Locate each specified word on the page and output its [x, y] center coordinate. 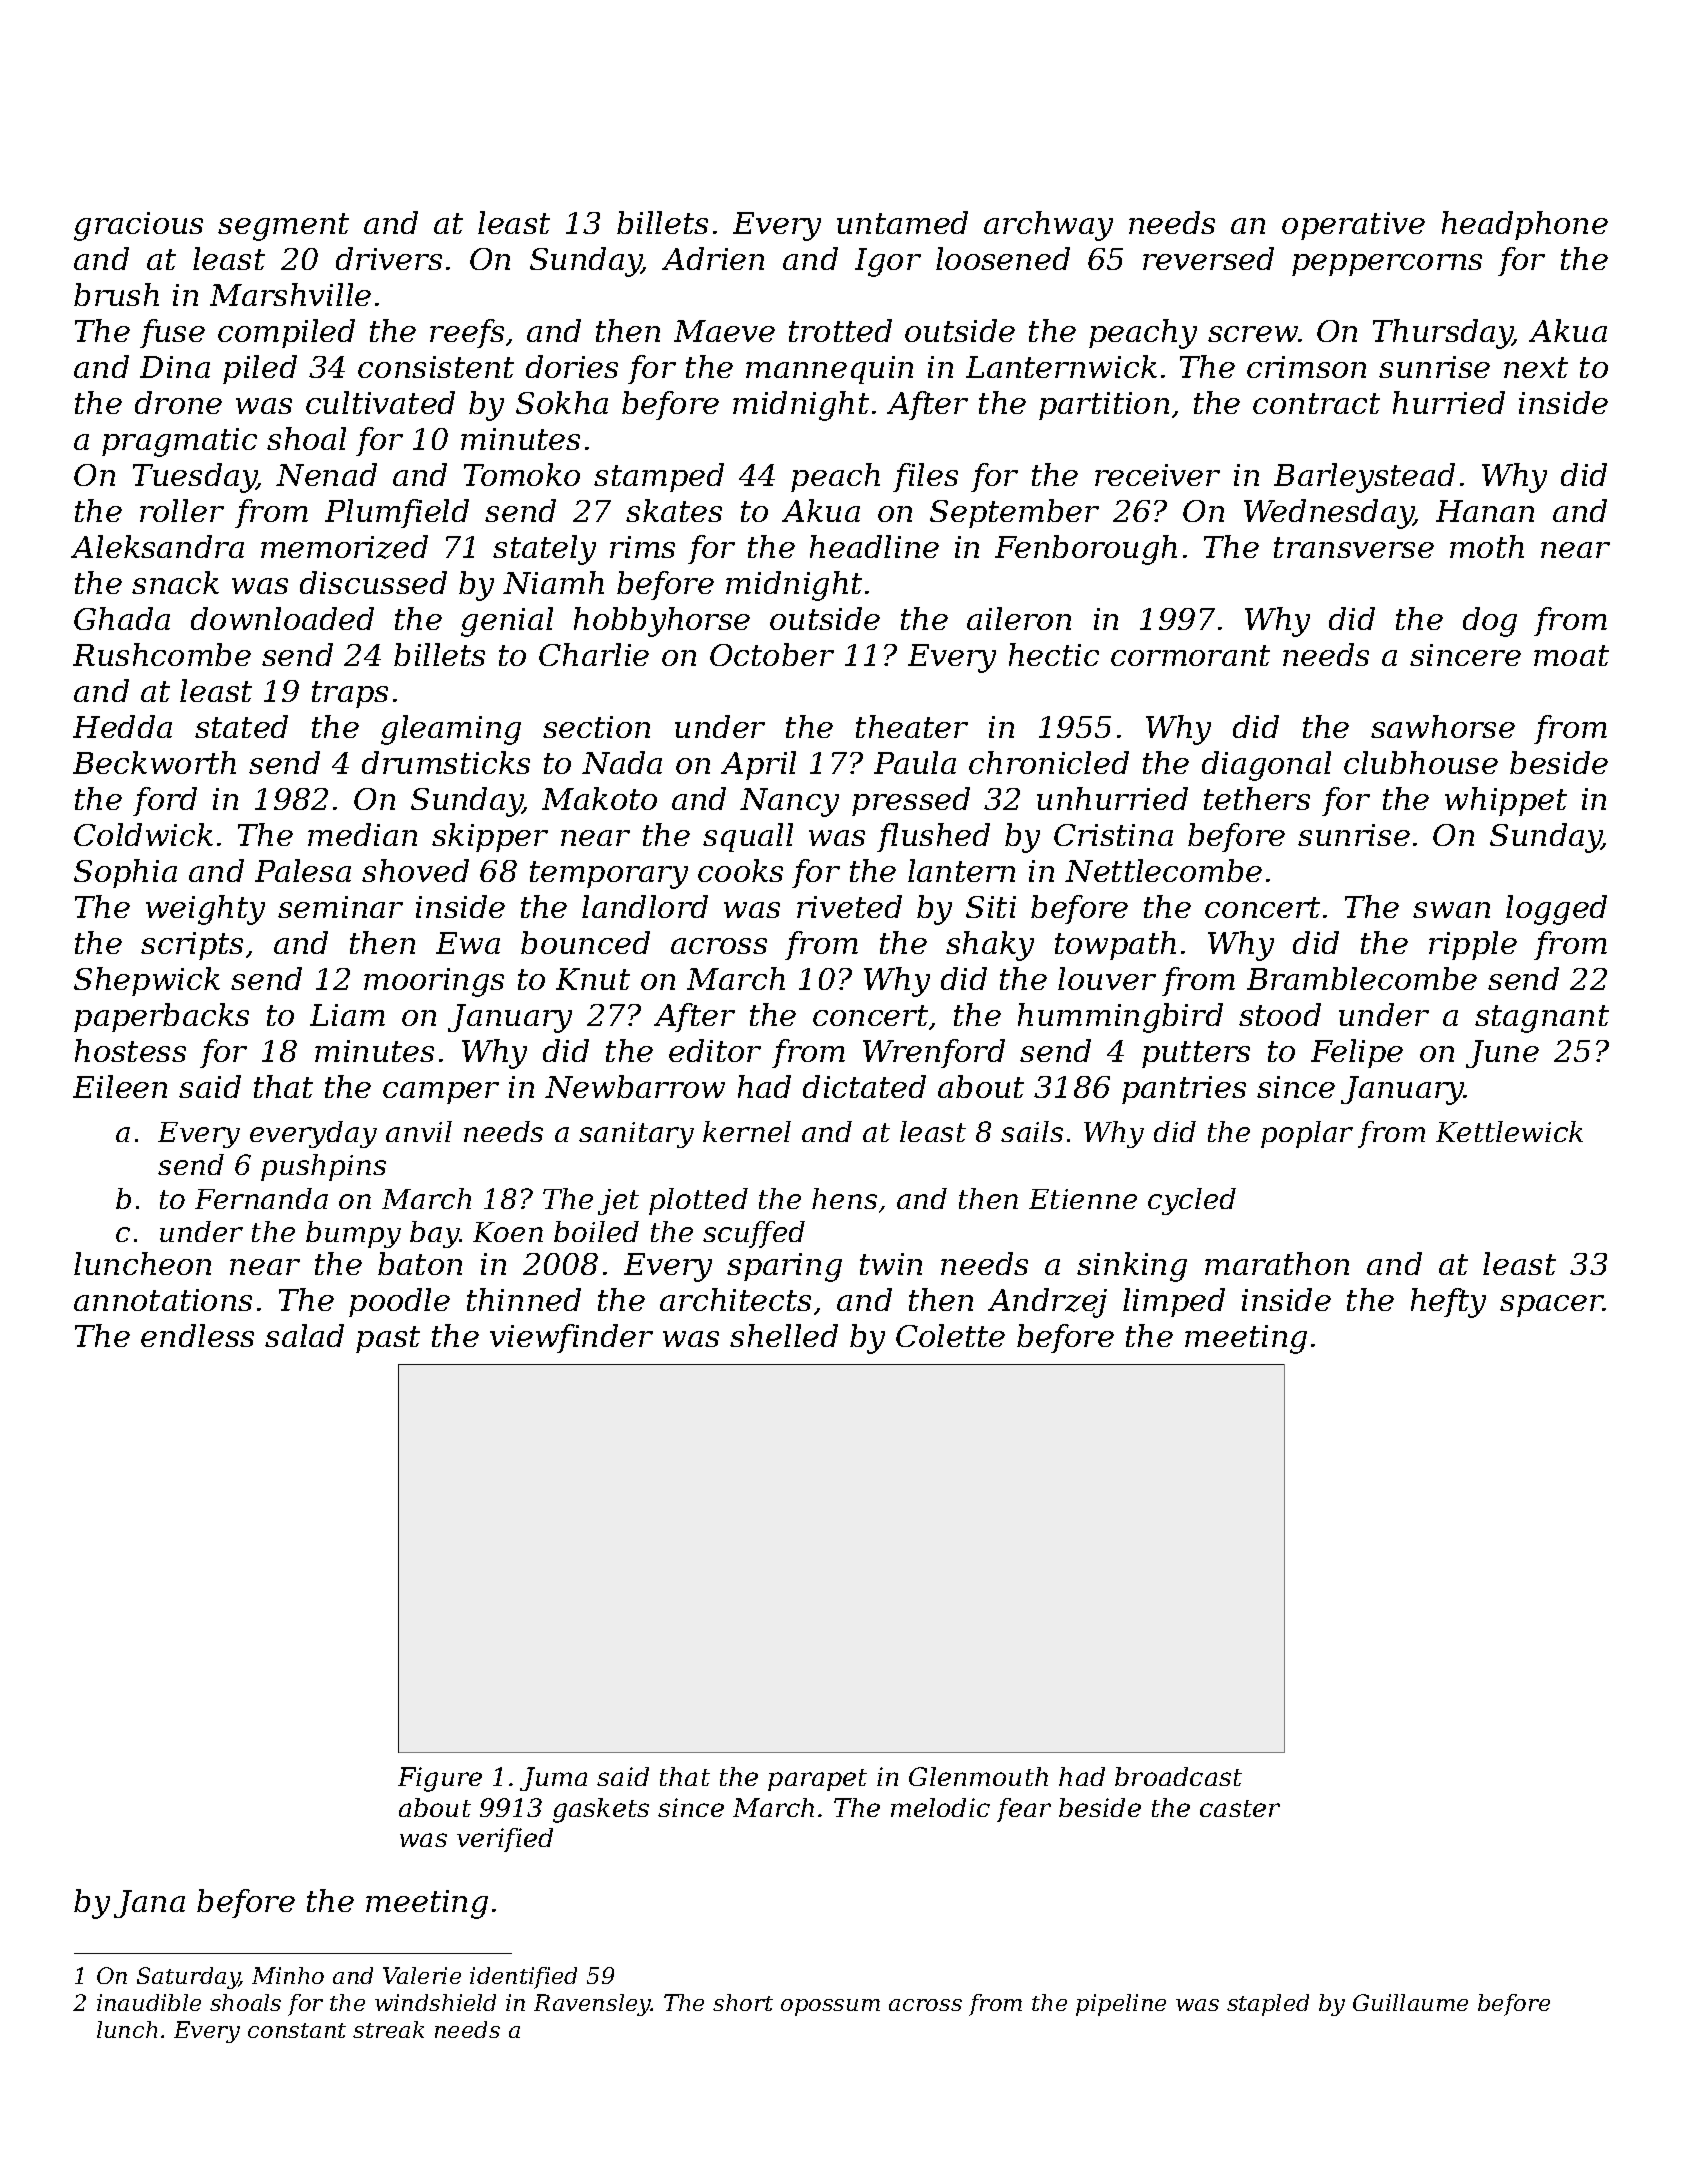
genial [507, 622]
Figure [440, 1779]
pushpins [323, 1167]
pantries [1184, 1090]
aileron [1019, 618]
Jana [149, 1904]
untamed [902, 222]
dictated [864, 1086]
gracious [138, 226]
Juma [553, 1779]
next [1536, 367]
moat [1571, 655]
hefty [1448, 1303]
